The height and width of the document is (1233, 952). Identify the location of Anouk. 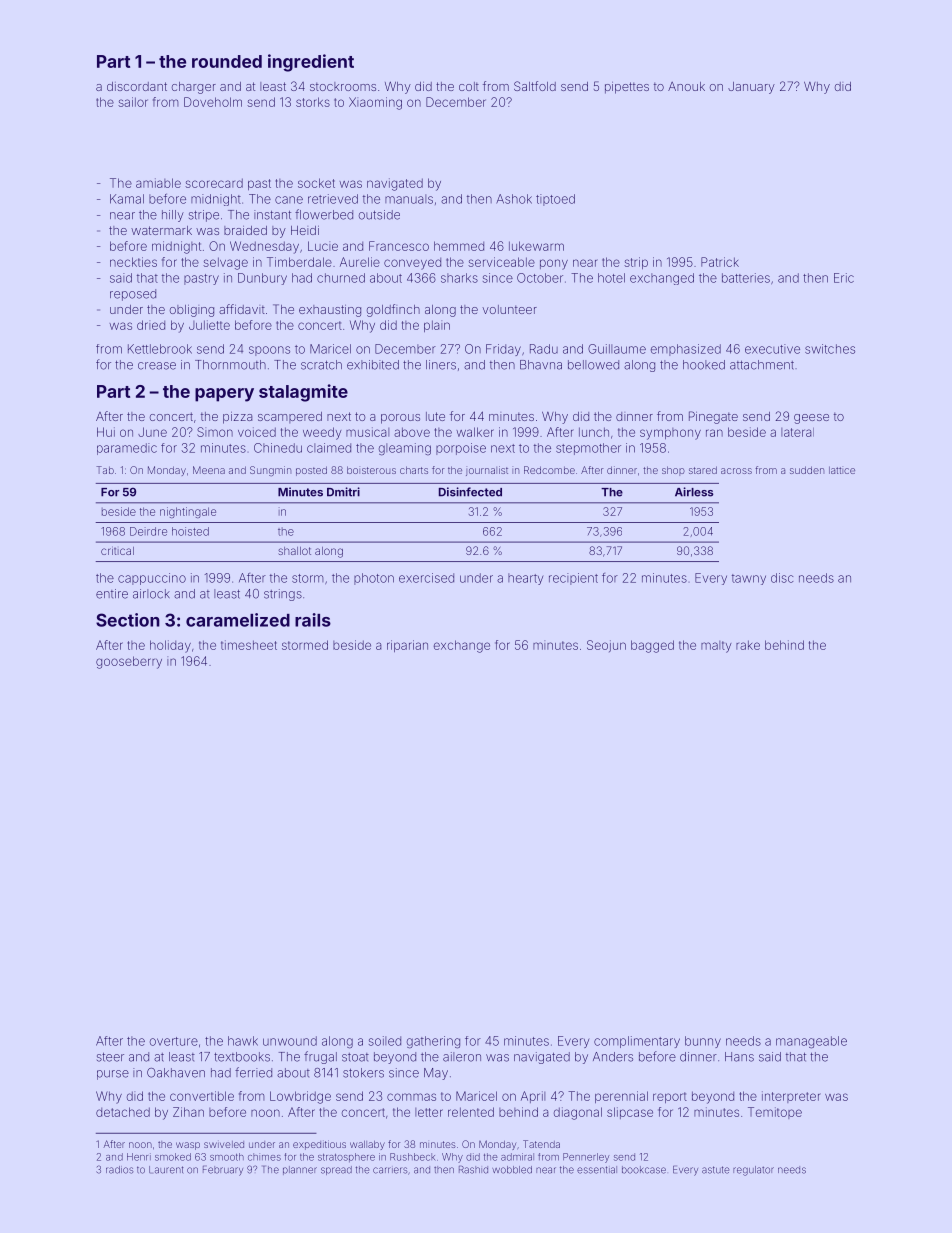
(686, 86).
